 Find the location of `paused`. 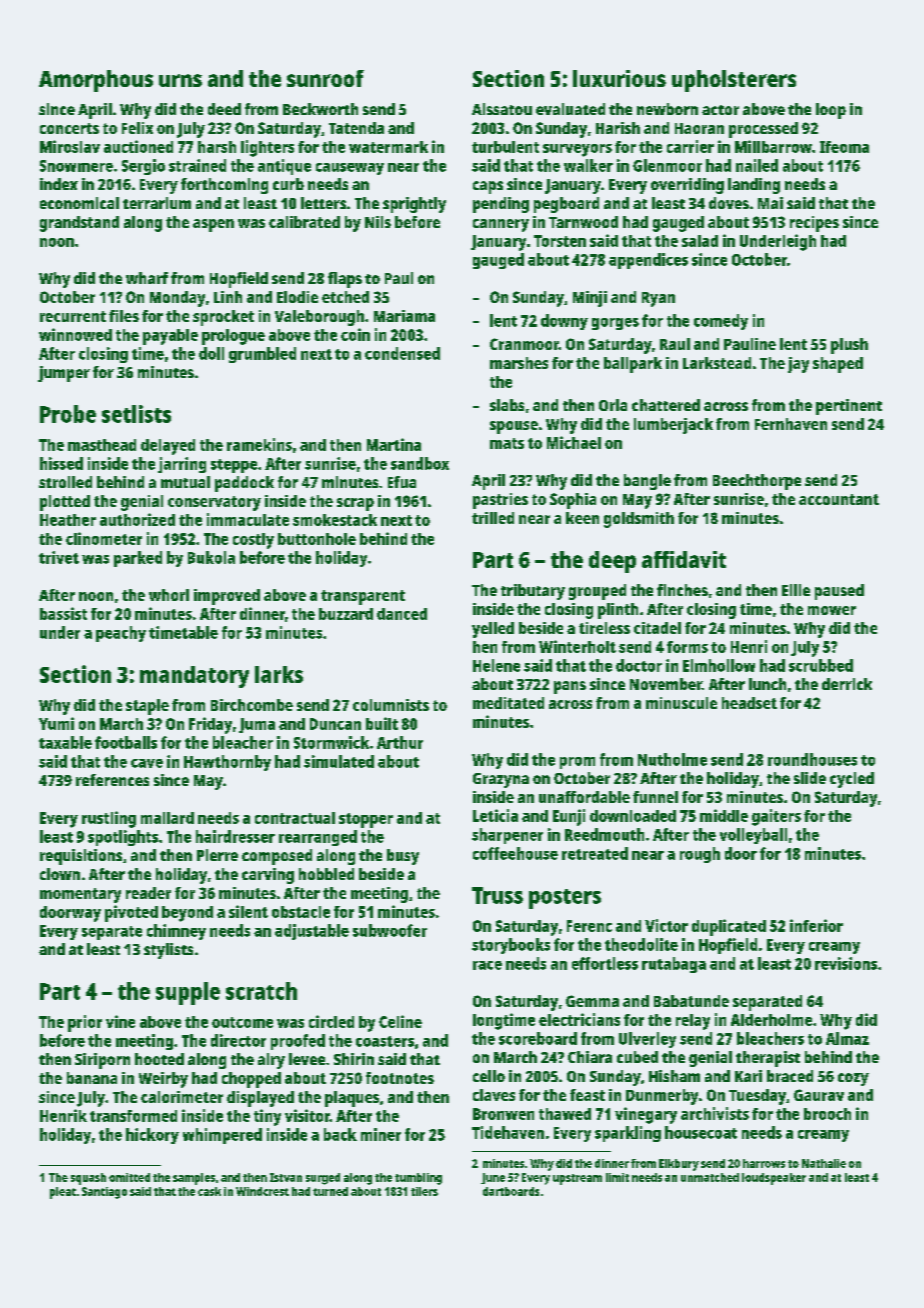

paused is located at coordinates (839, 592).
